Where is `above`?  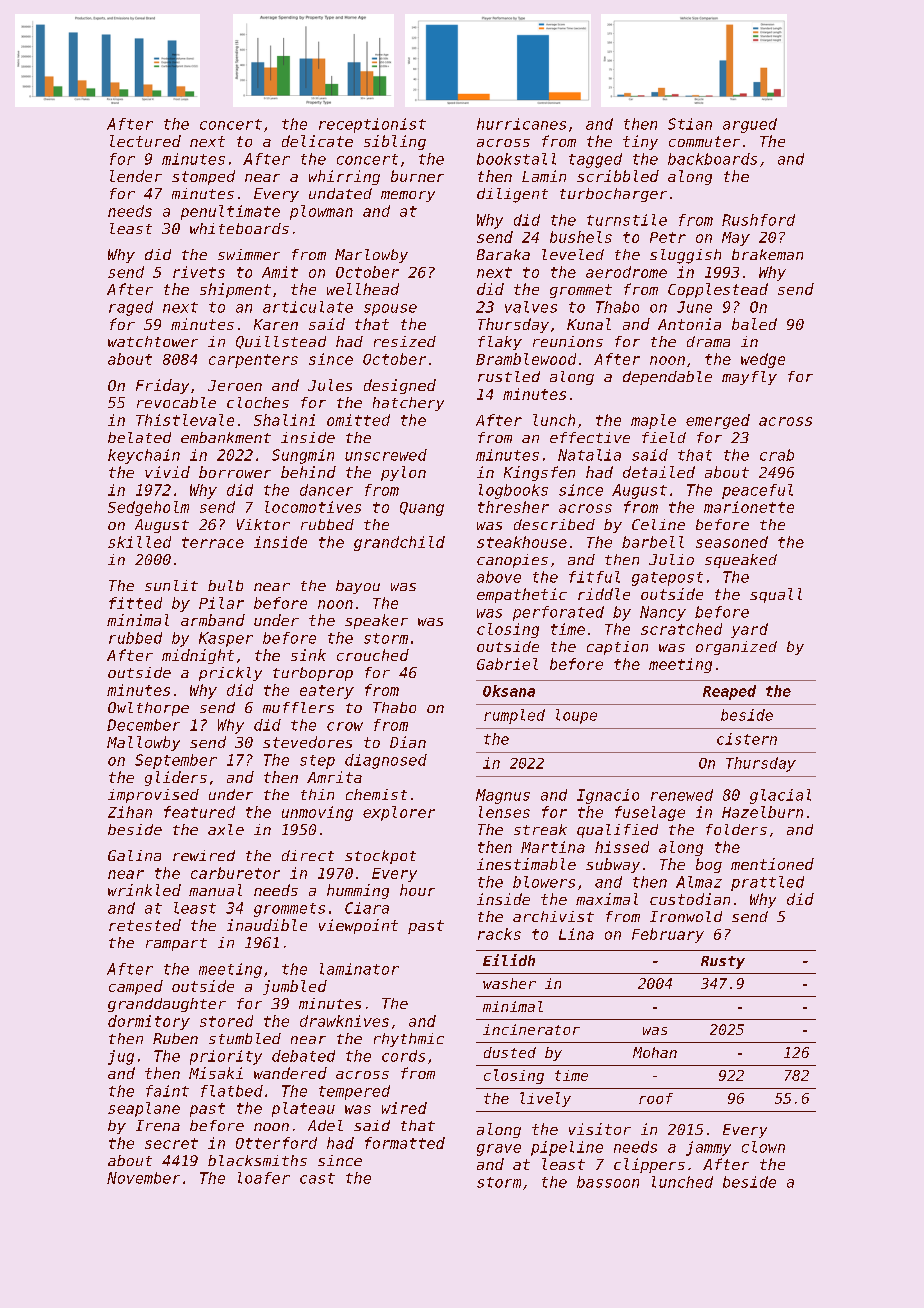 above is located at coordinates (499, 577).
